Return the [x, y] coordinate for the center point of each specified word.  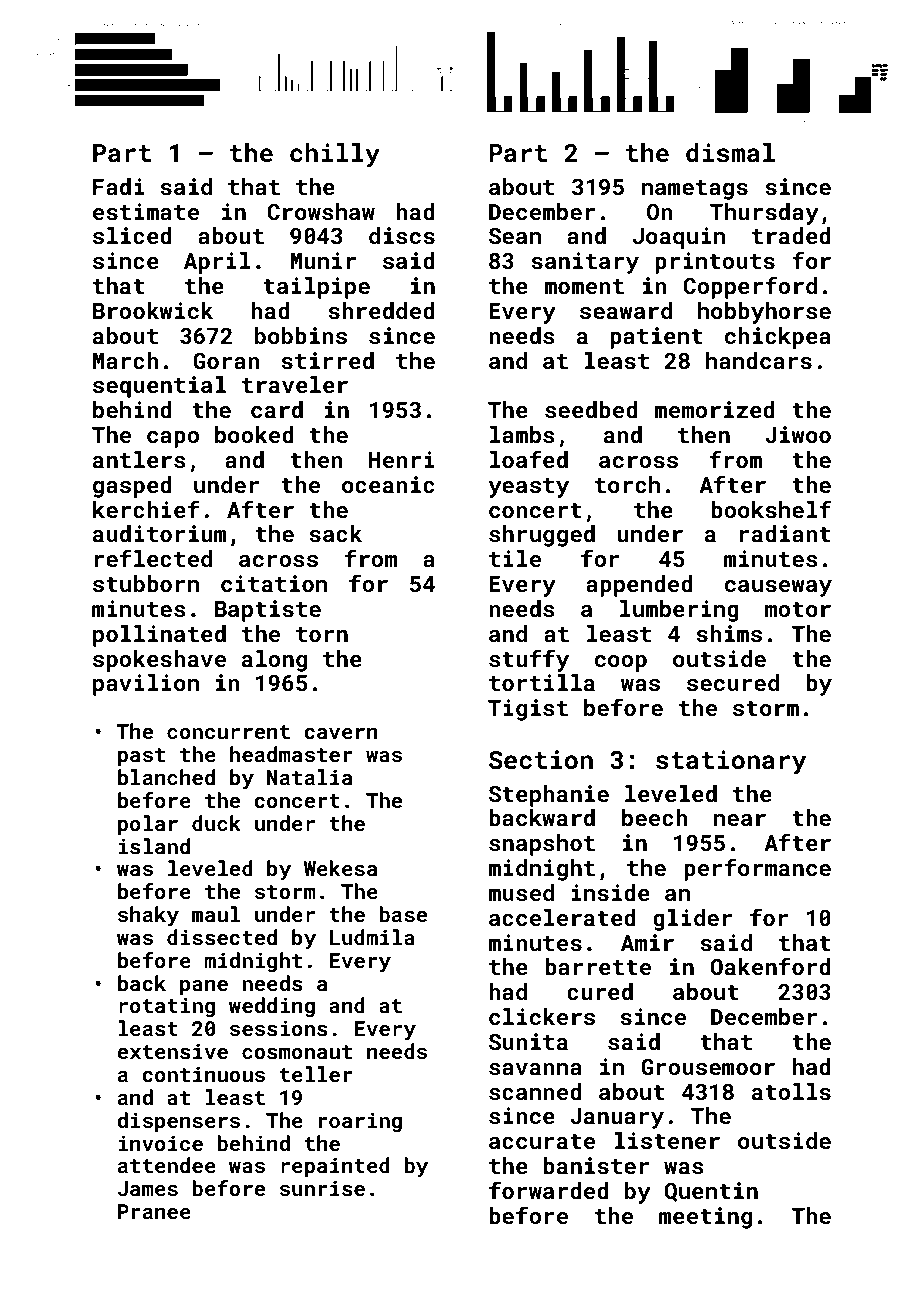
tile [515, 558]
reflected [153, 558]
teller [316, 1074]
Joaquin [679, 238]
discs [402, 235]
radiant [785, 533]
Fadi [119, 186]
